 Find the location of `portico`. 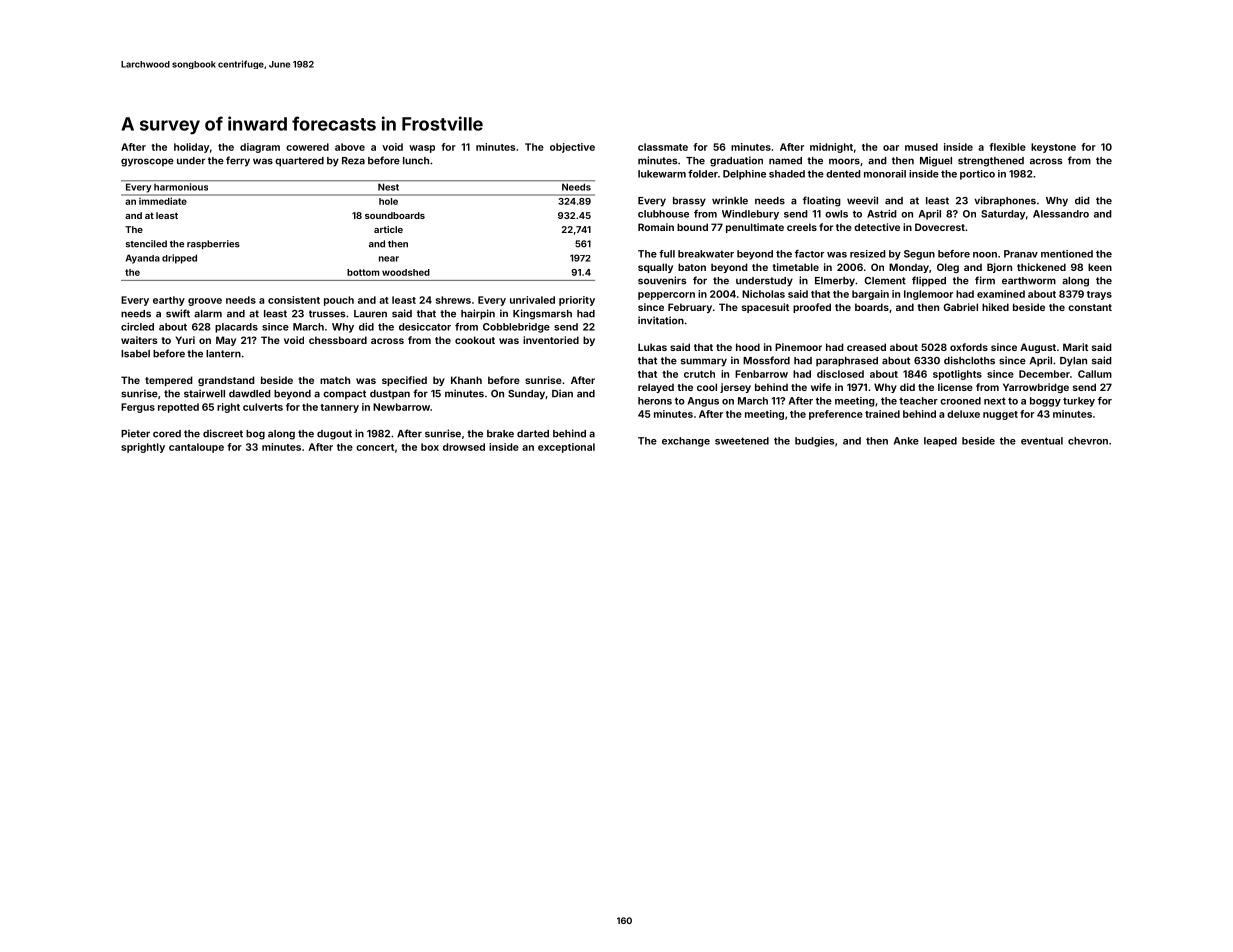

portico is located at coordinates (977, 175).
